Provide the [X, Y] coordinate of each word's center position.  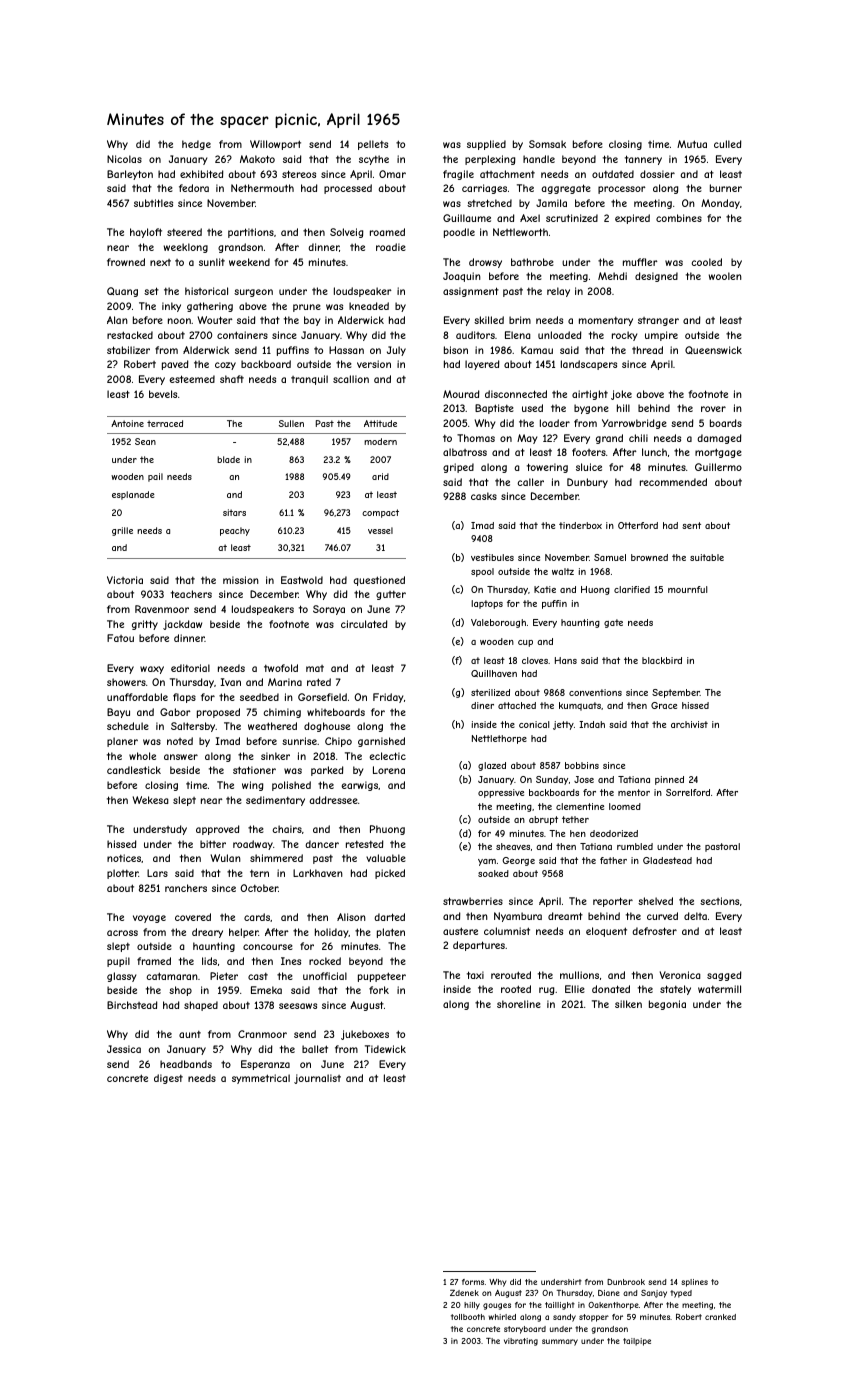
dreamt [565, 916]
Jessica [124, 1049]
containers [242, 335]
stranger [658, 321]
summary [560, 1342]
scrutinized [572, 218]
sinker [275, 756]
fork [379, 990]
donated [611, 989]
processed [348, 189]
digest [168, 1079]
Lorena [389, 770]
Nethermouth [262, 188]
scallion [351, 379]
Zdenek [464, 1292]
